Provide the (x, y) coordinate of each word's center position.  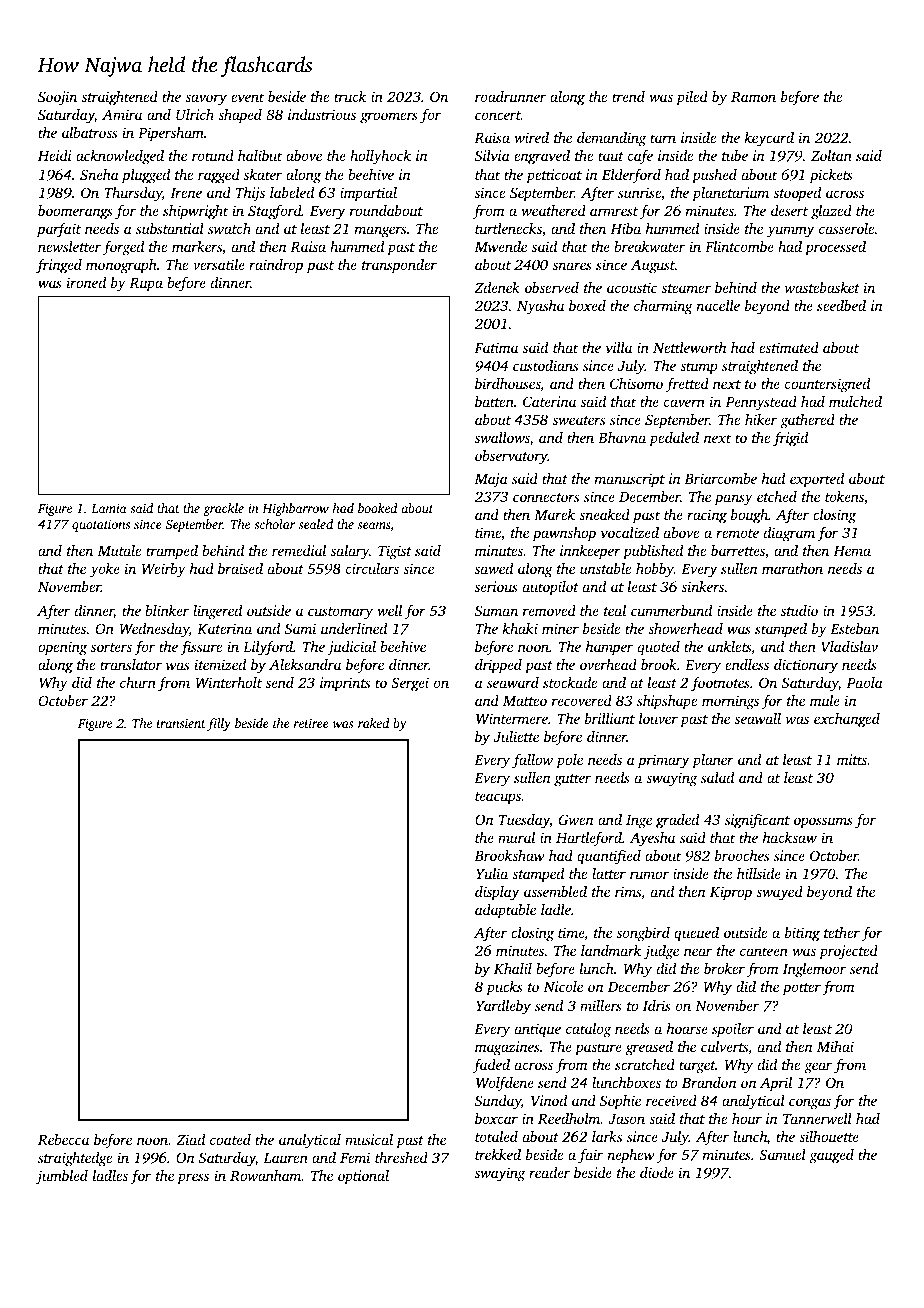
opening (62, 648)
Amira (122, 114)
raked (374, 723)
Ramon (753, 97)
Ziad (190, 1139)
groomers (389, 118)
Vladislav (849, 646)
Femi (355, 1157)
